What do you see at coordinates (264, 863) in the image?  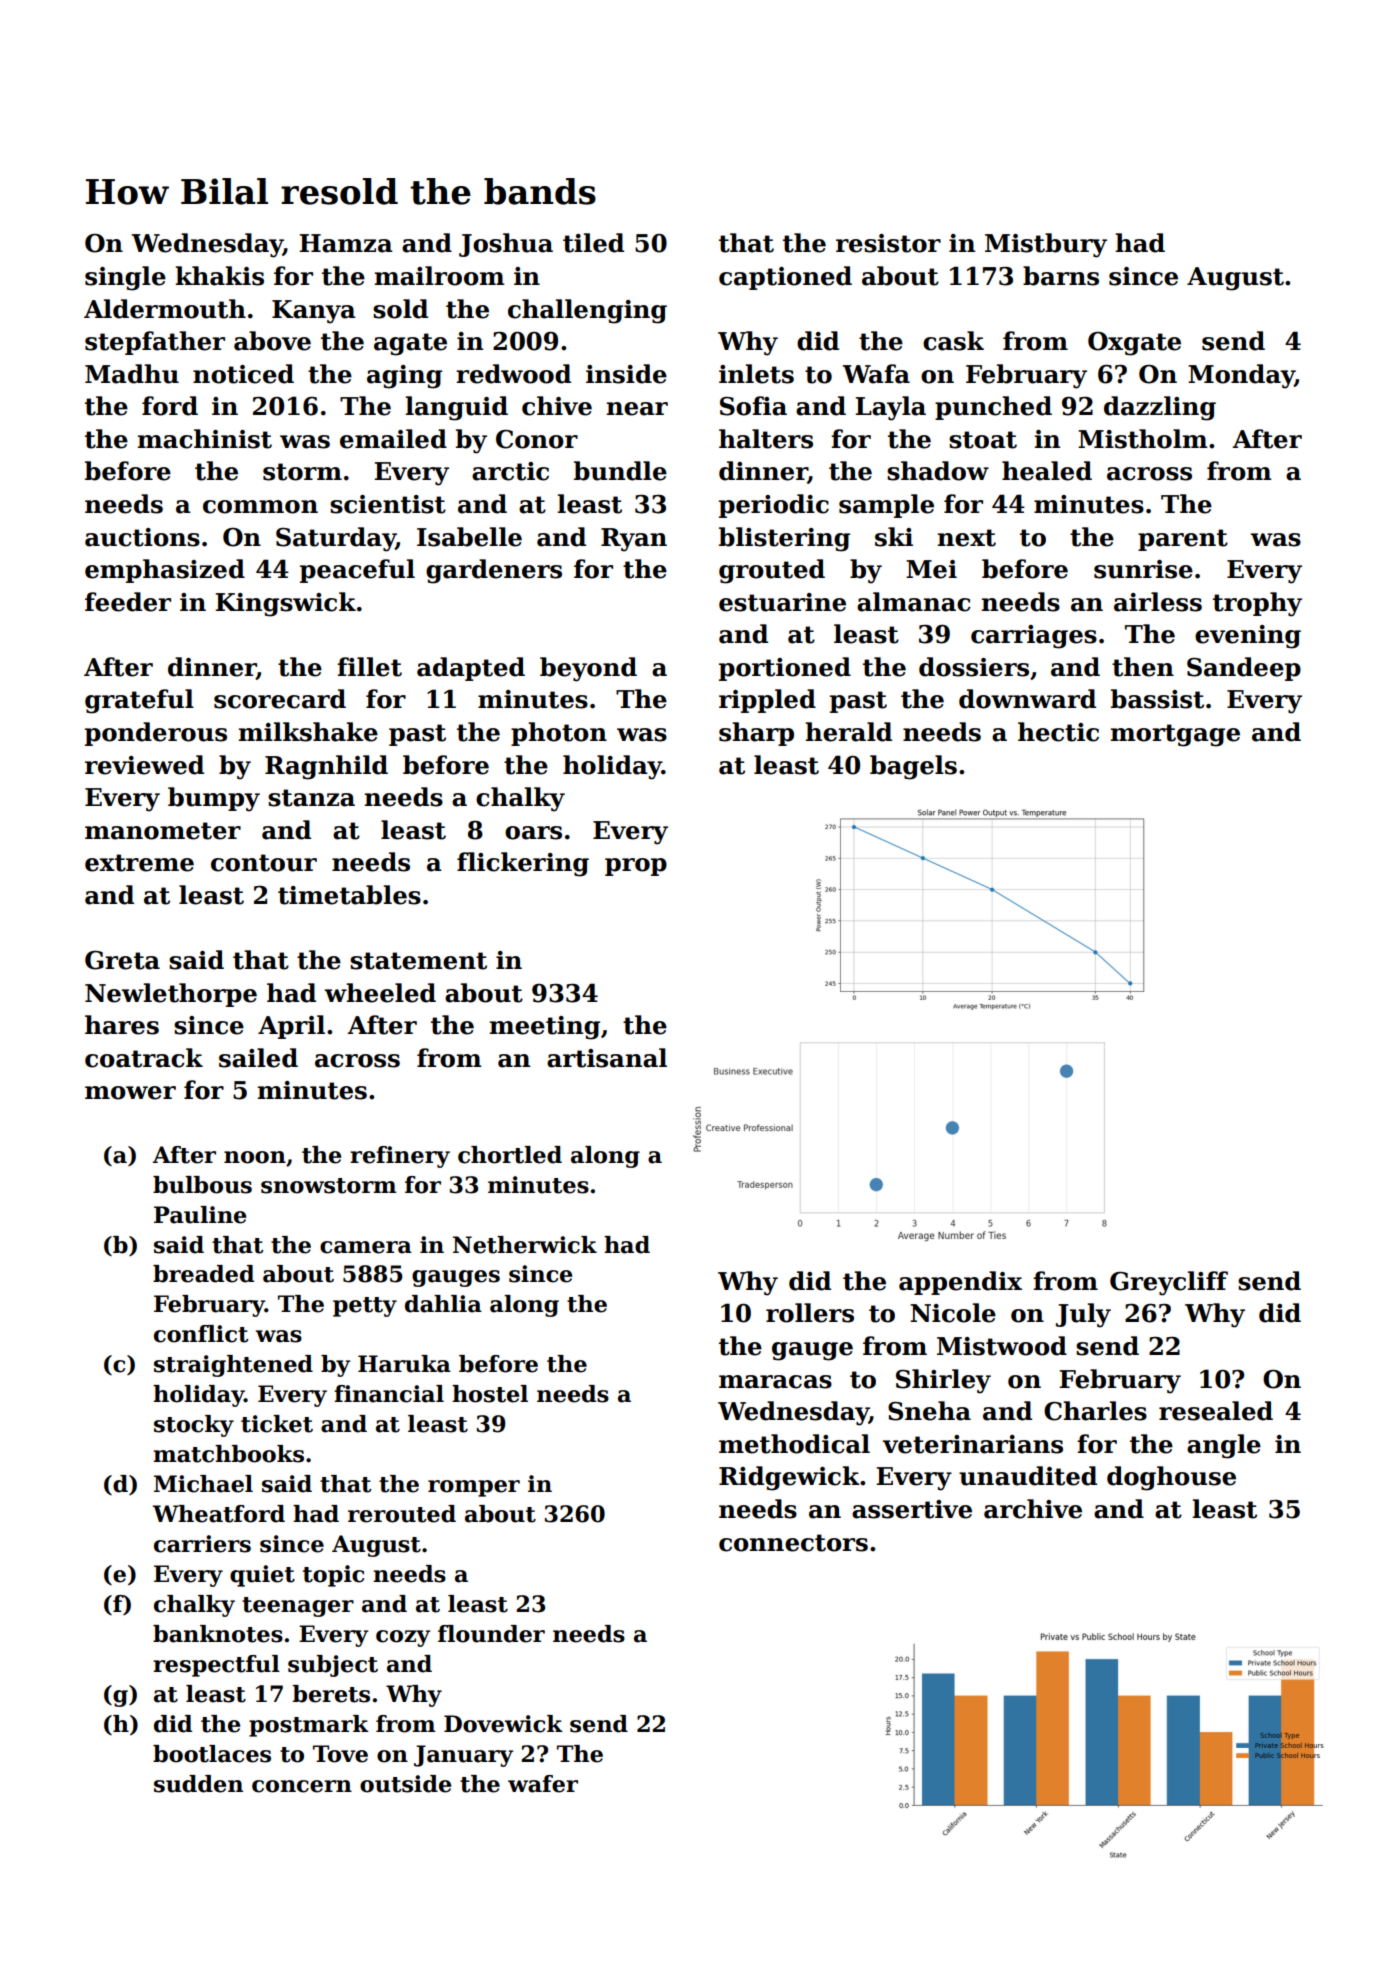 I see `contour` at bounding box center [264, 863].
